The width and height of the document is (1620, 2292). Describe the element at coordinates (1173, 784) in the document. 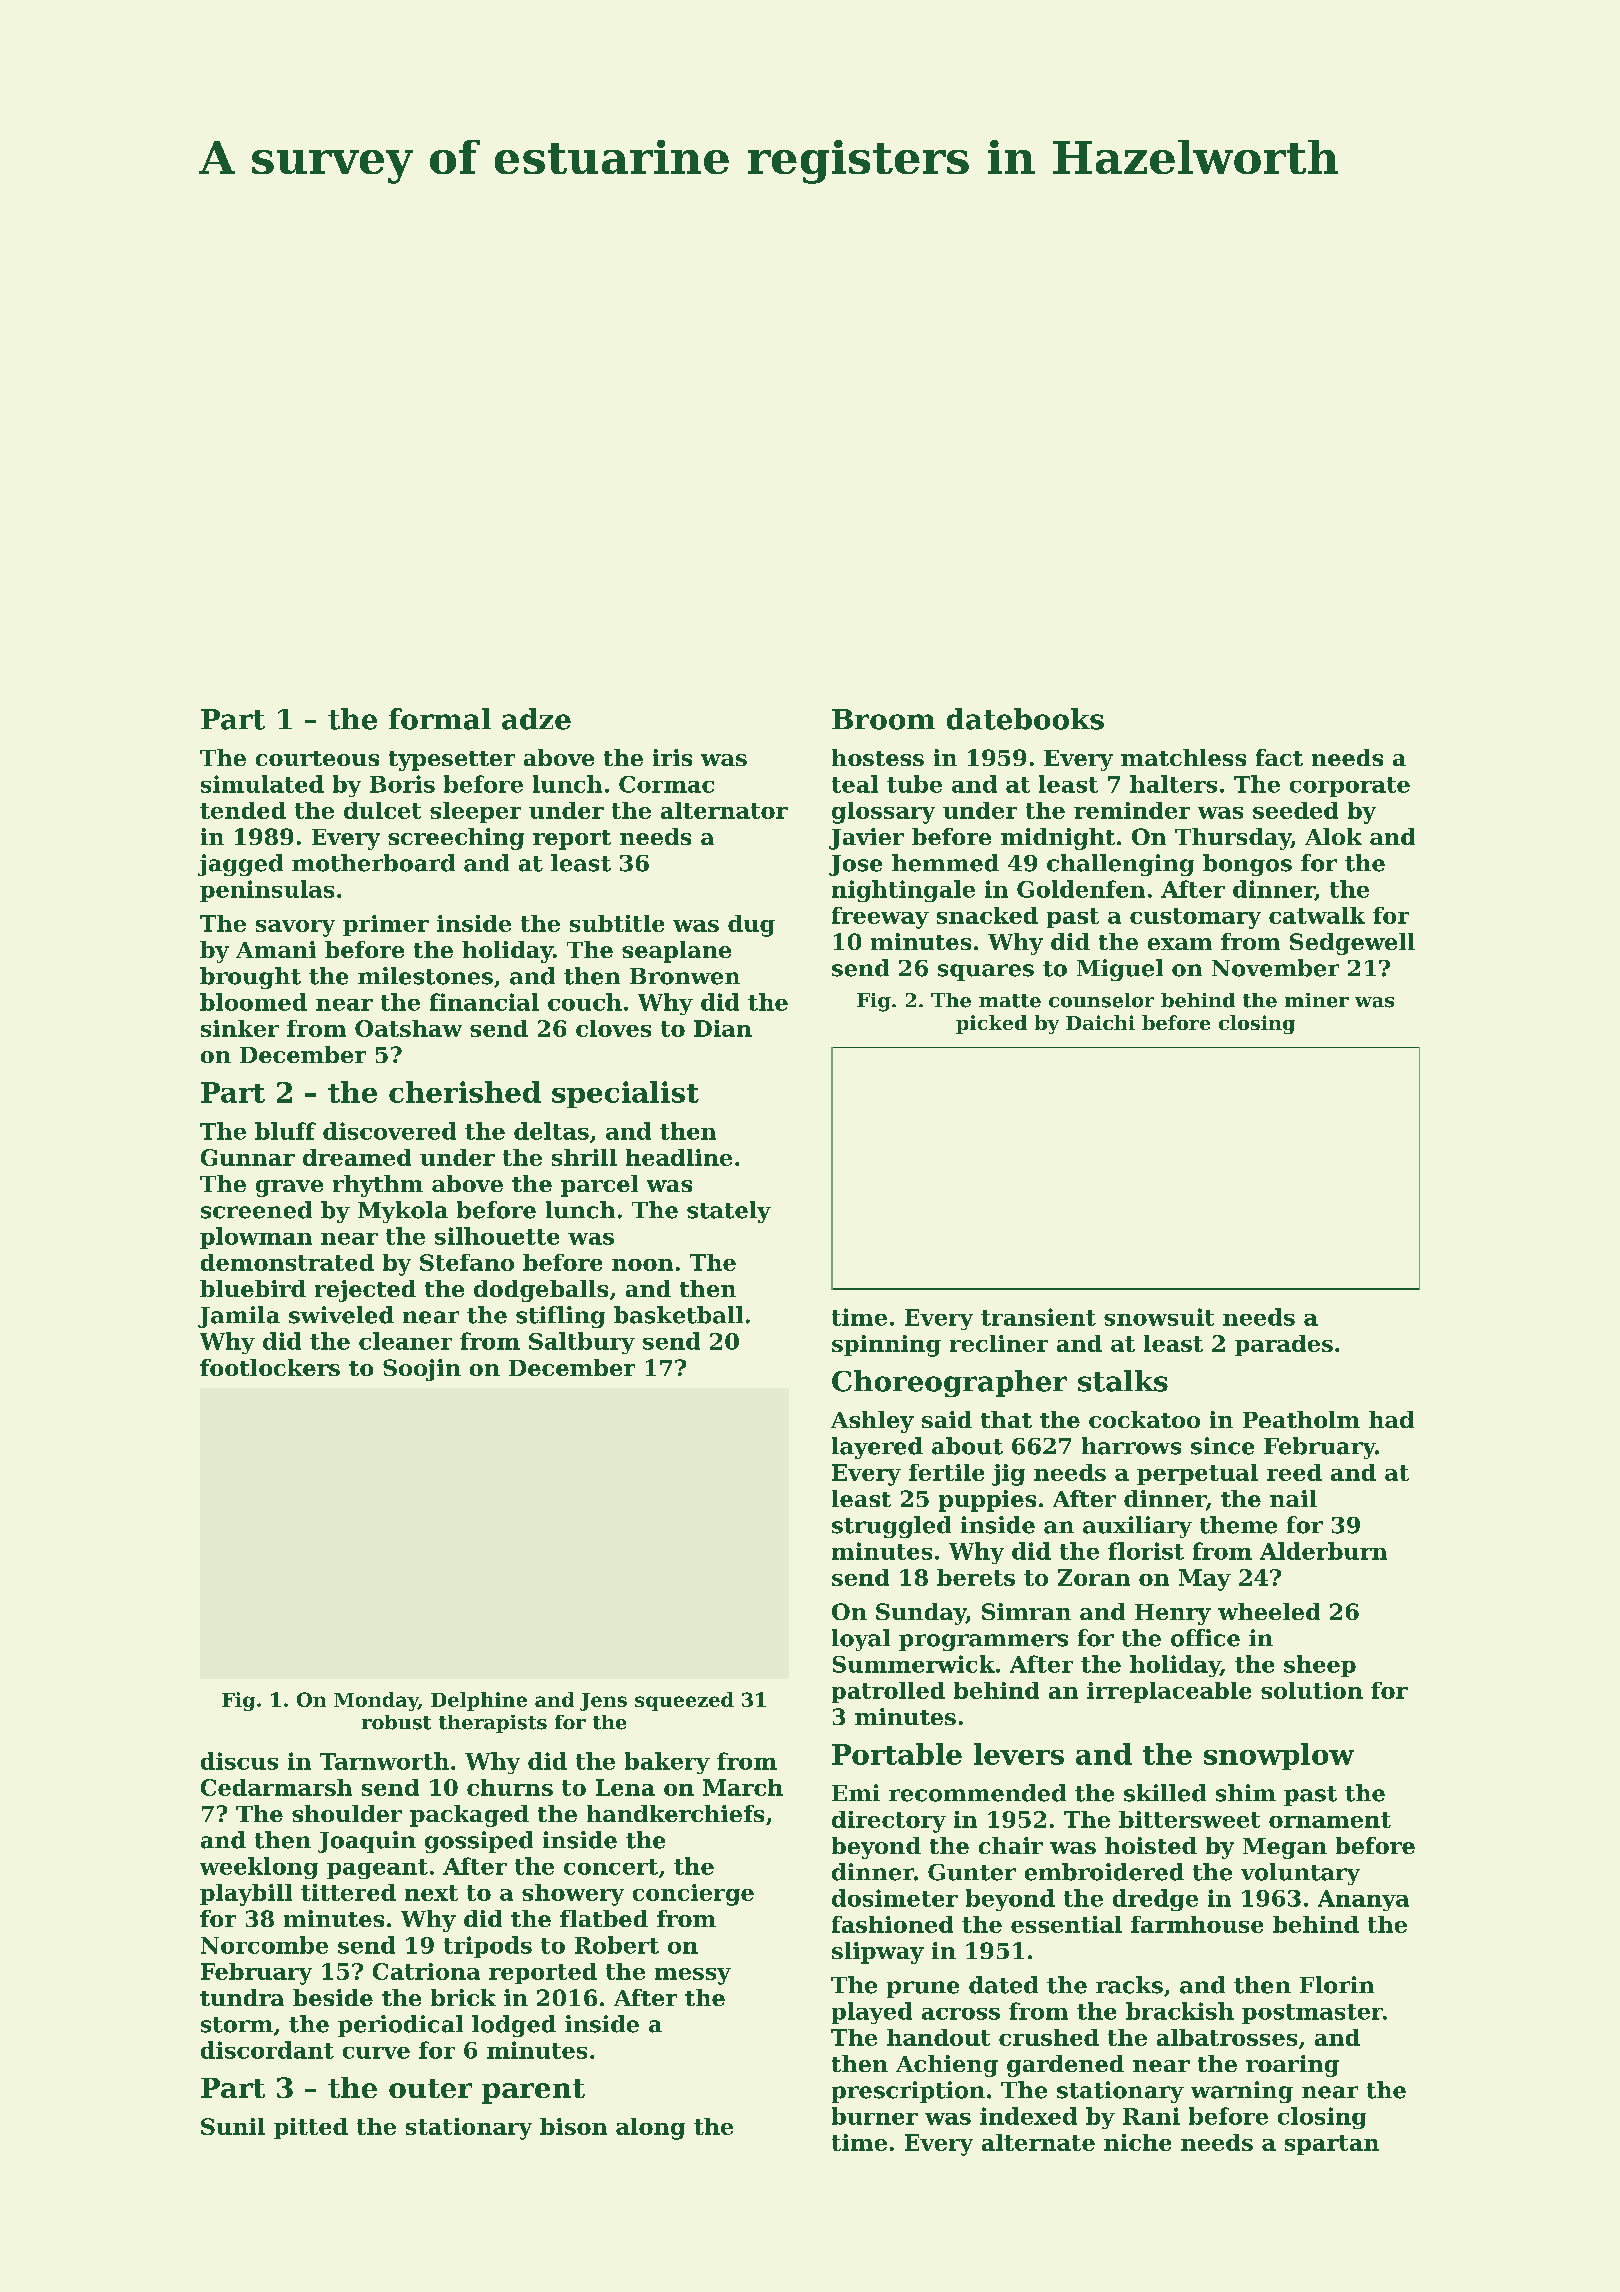

I see `halters` at that location.
